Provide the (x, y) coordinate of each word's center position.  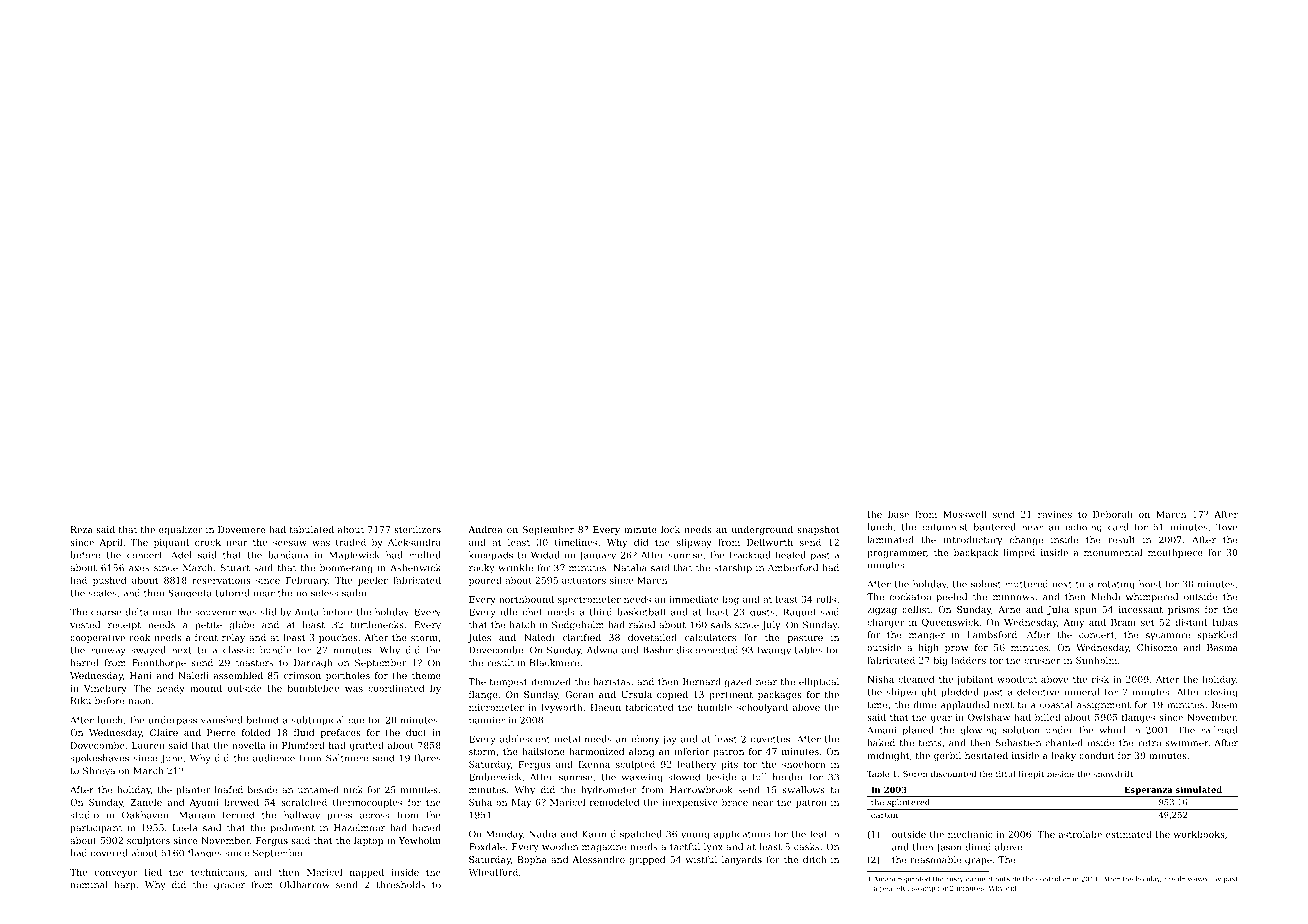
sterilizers (417, 529)
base (898, 514)
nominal (88, 885)
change (1026, 541)
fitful (1005, 774)
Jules (479, 638)
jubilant (974, 680)
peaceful (894, 888)
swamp (923, 889)
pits (729, 765)
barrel (84, 663)
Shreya (99, 772)
